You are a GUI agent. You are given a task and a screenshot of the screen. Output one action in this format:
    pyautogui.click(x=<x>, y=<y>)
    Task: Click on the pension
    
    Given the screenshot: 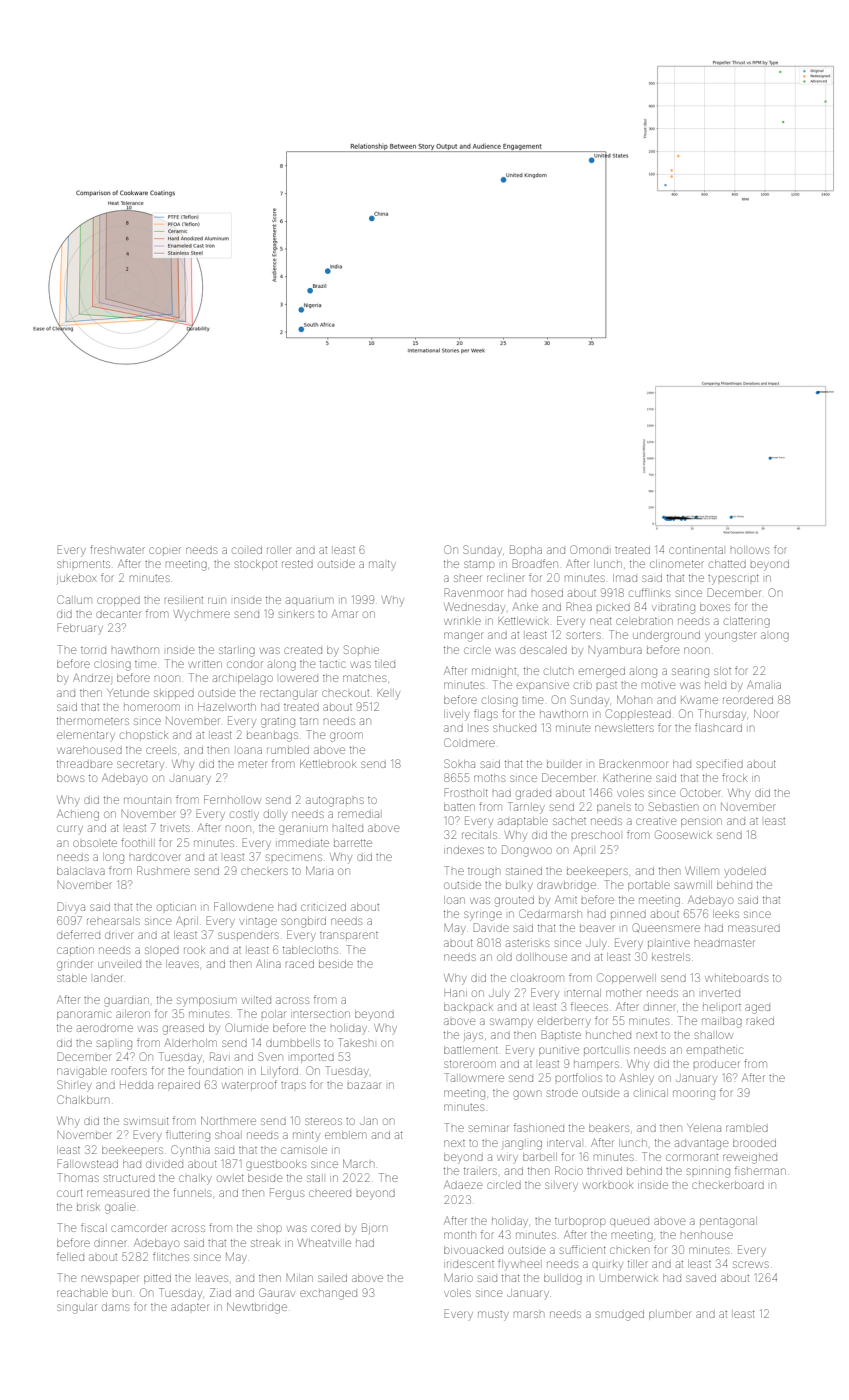 What is the action you would take?
    pyautogui.click(x=701, y=822)
